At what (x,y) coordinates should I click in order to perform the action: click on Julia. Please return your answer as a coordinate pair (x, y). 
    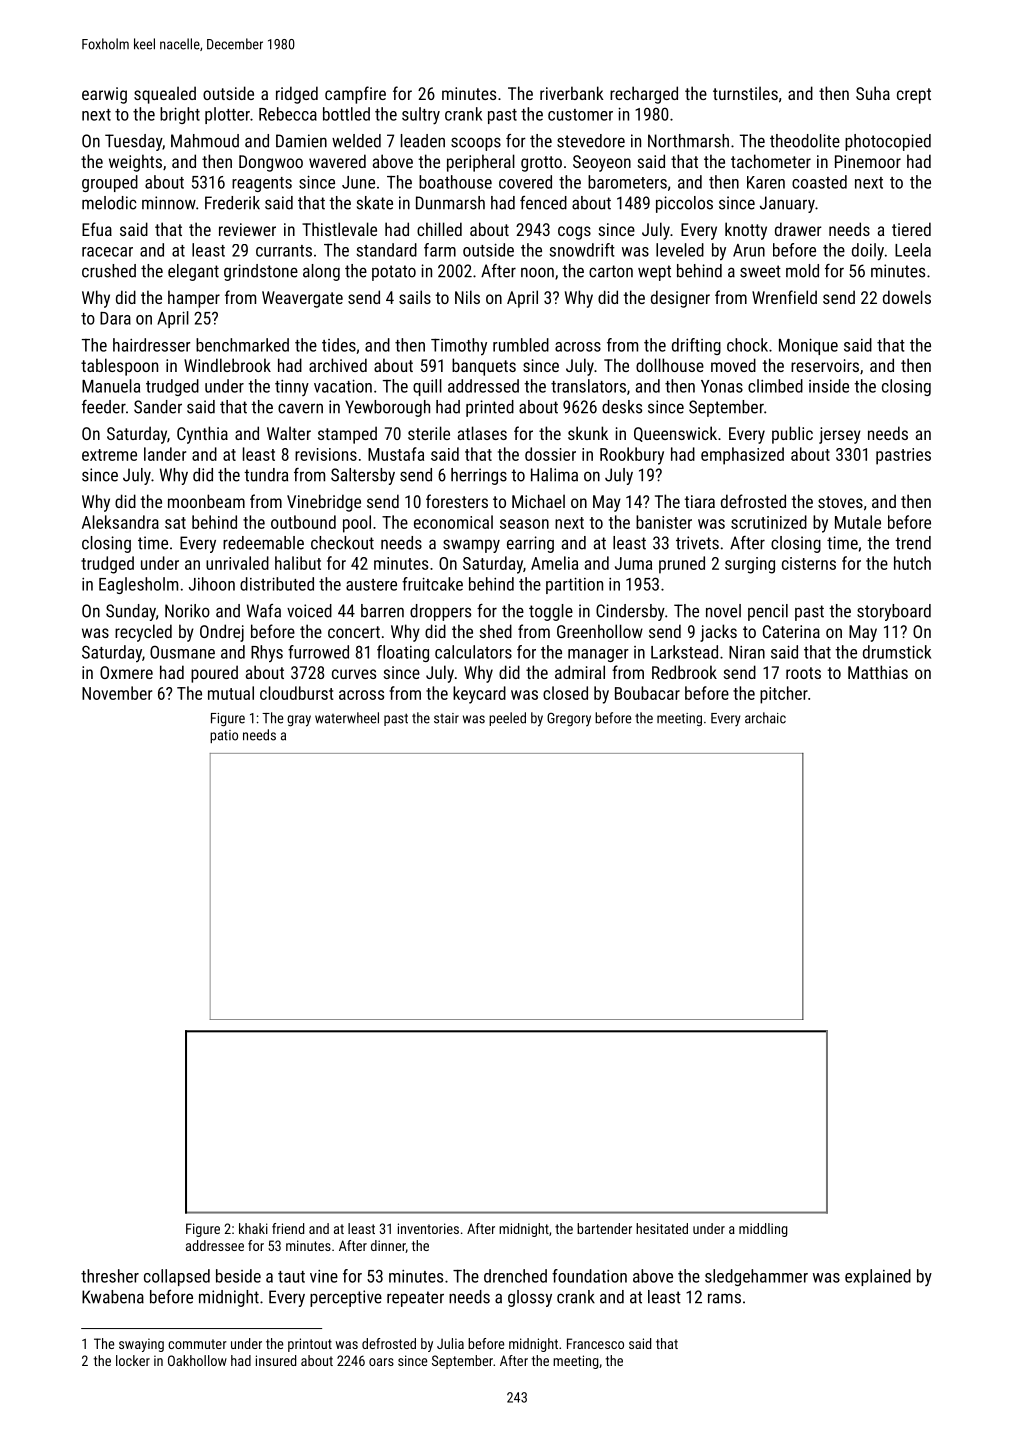
    Looking at the image, I should click on (450, 1343).
